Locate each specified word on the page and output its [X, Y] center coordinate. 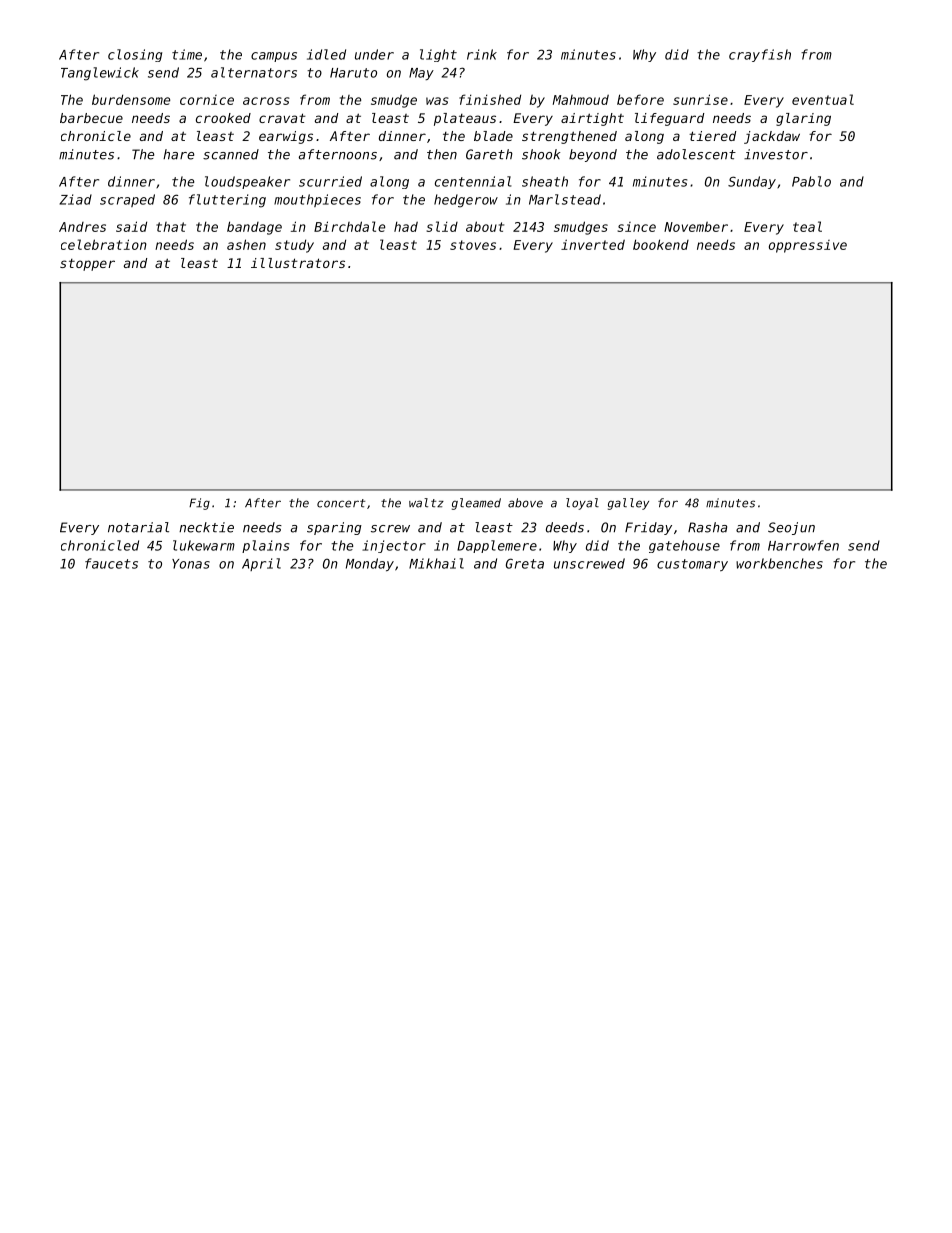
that [171, 227]
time [187, 54]
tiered [712, 136]
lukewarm [204, 545]
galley [628, 504]
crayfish [760, 55]
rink [482, 54]
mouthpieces [317, 200]
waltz [426, 503]
